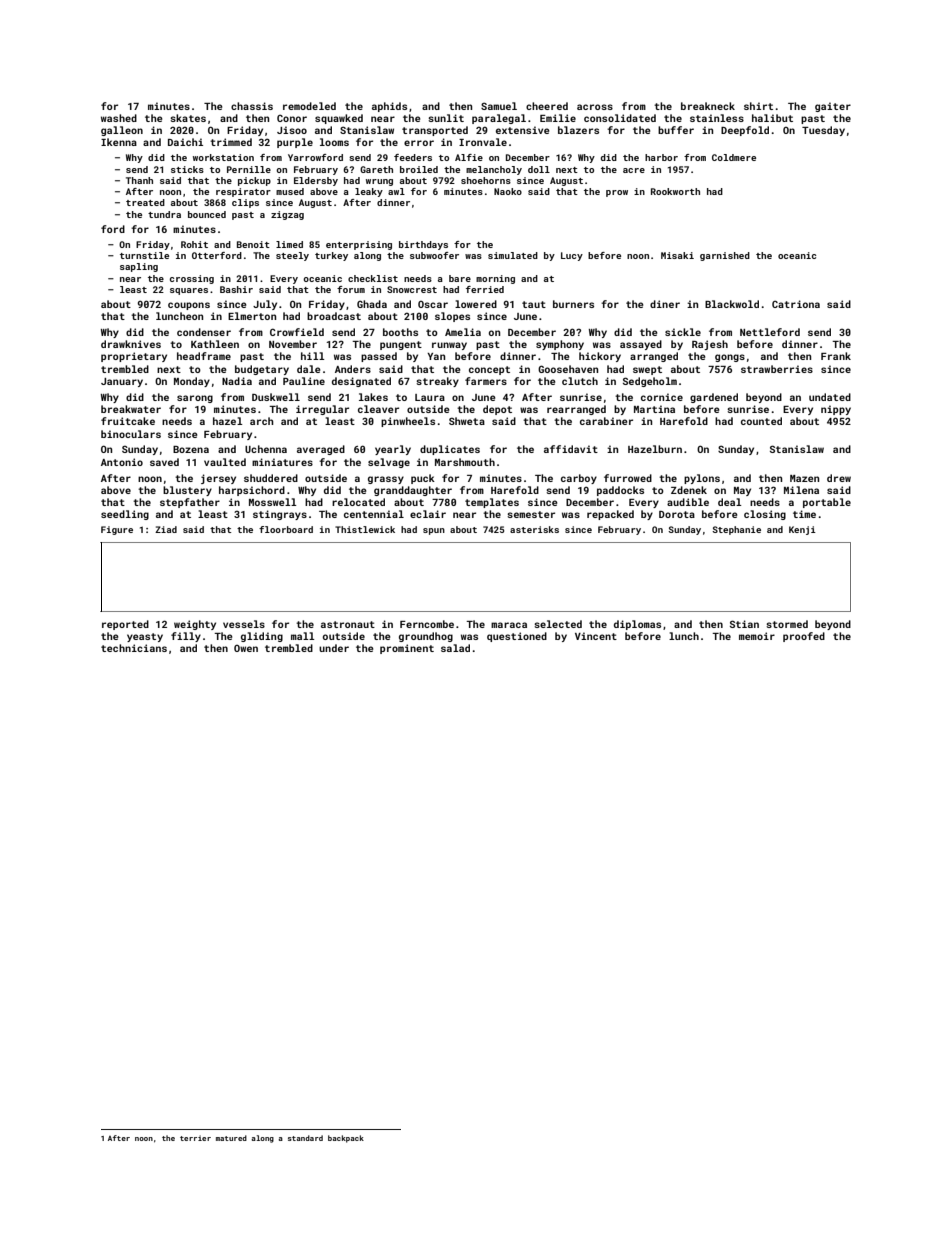 The image size is (952, 1233). What do you see at coordinates (236, 289) in the document?
I see `Bashir` at bounding box center [236, 289].
